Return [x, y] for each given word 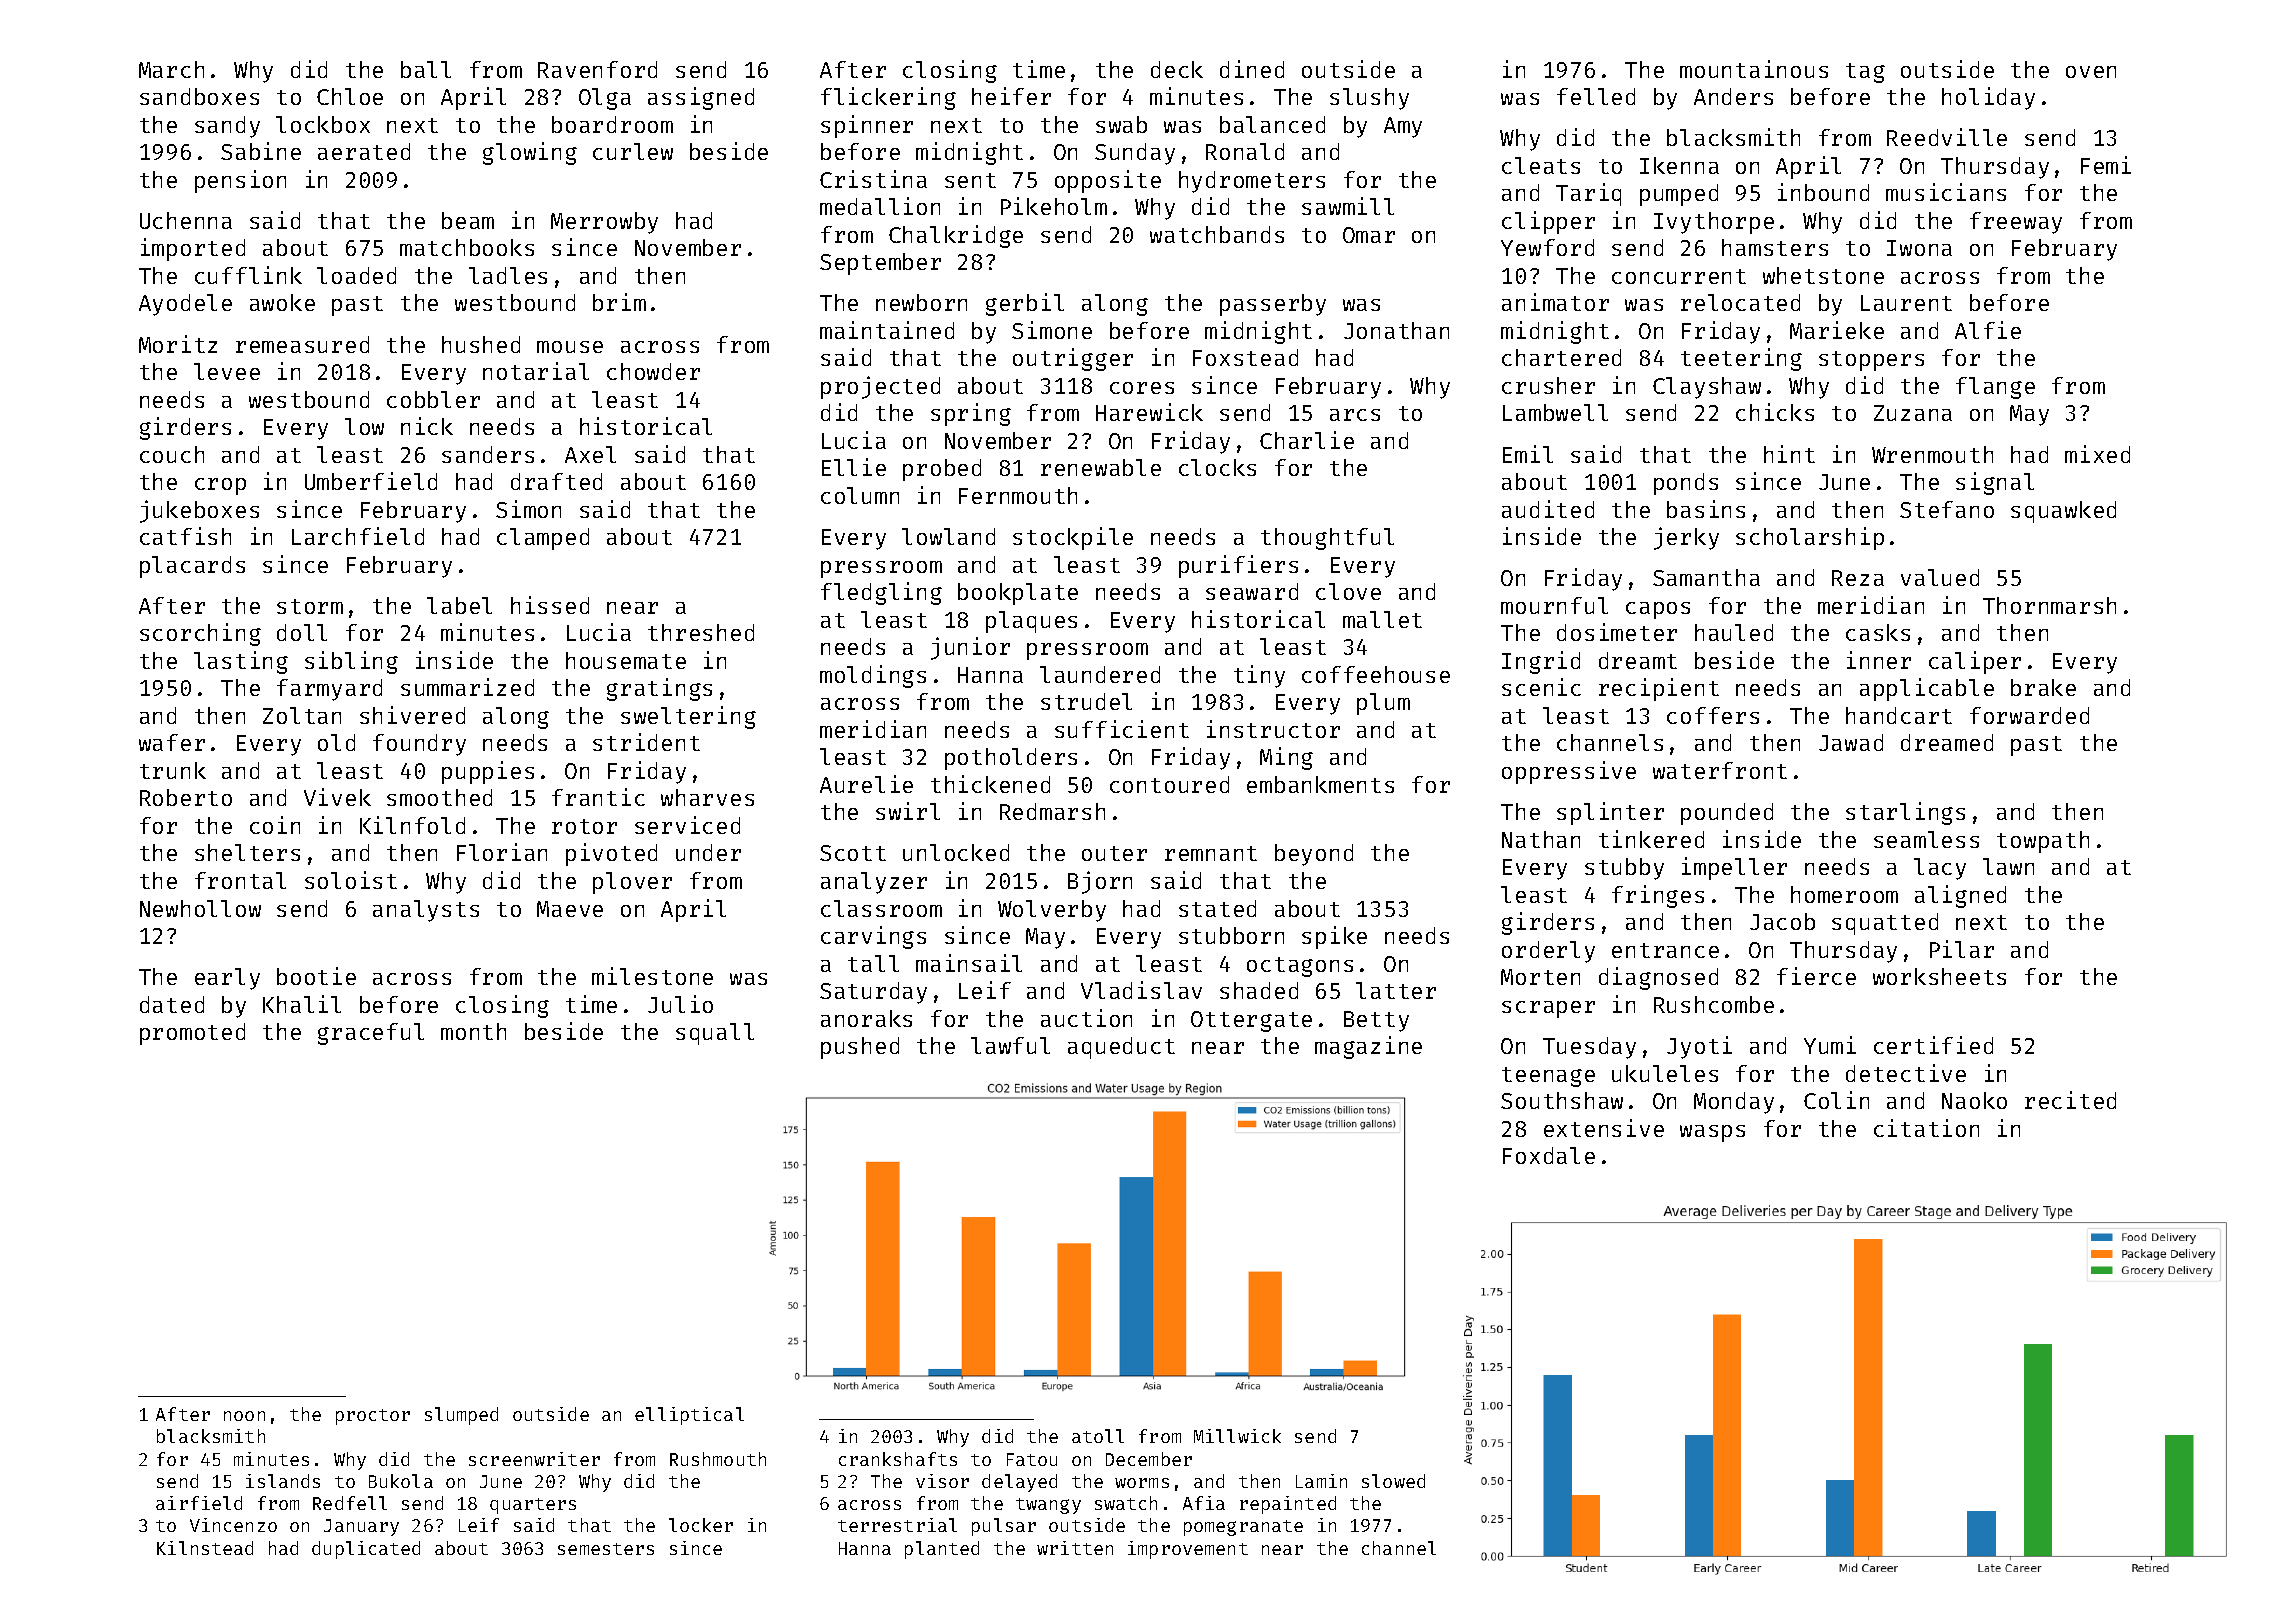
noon [244, 1416]
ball [426, 69]
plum [1383, 704]
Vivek [337, 797]
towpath [2043, 842]
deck [1177, 69]
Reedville [1947, 137]
